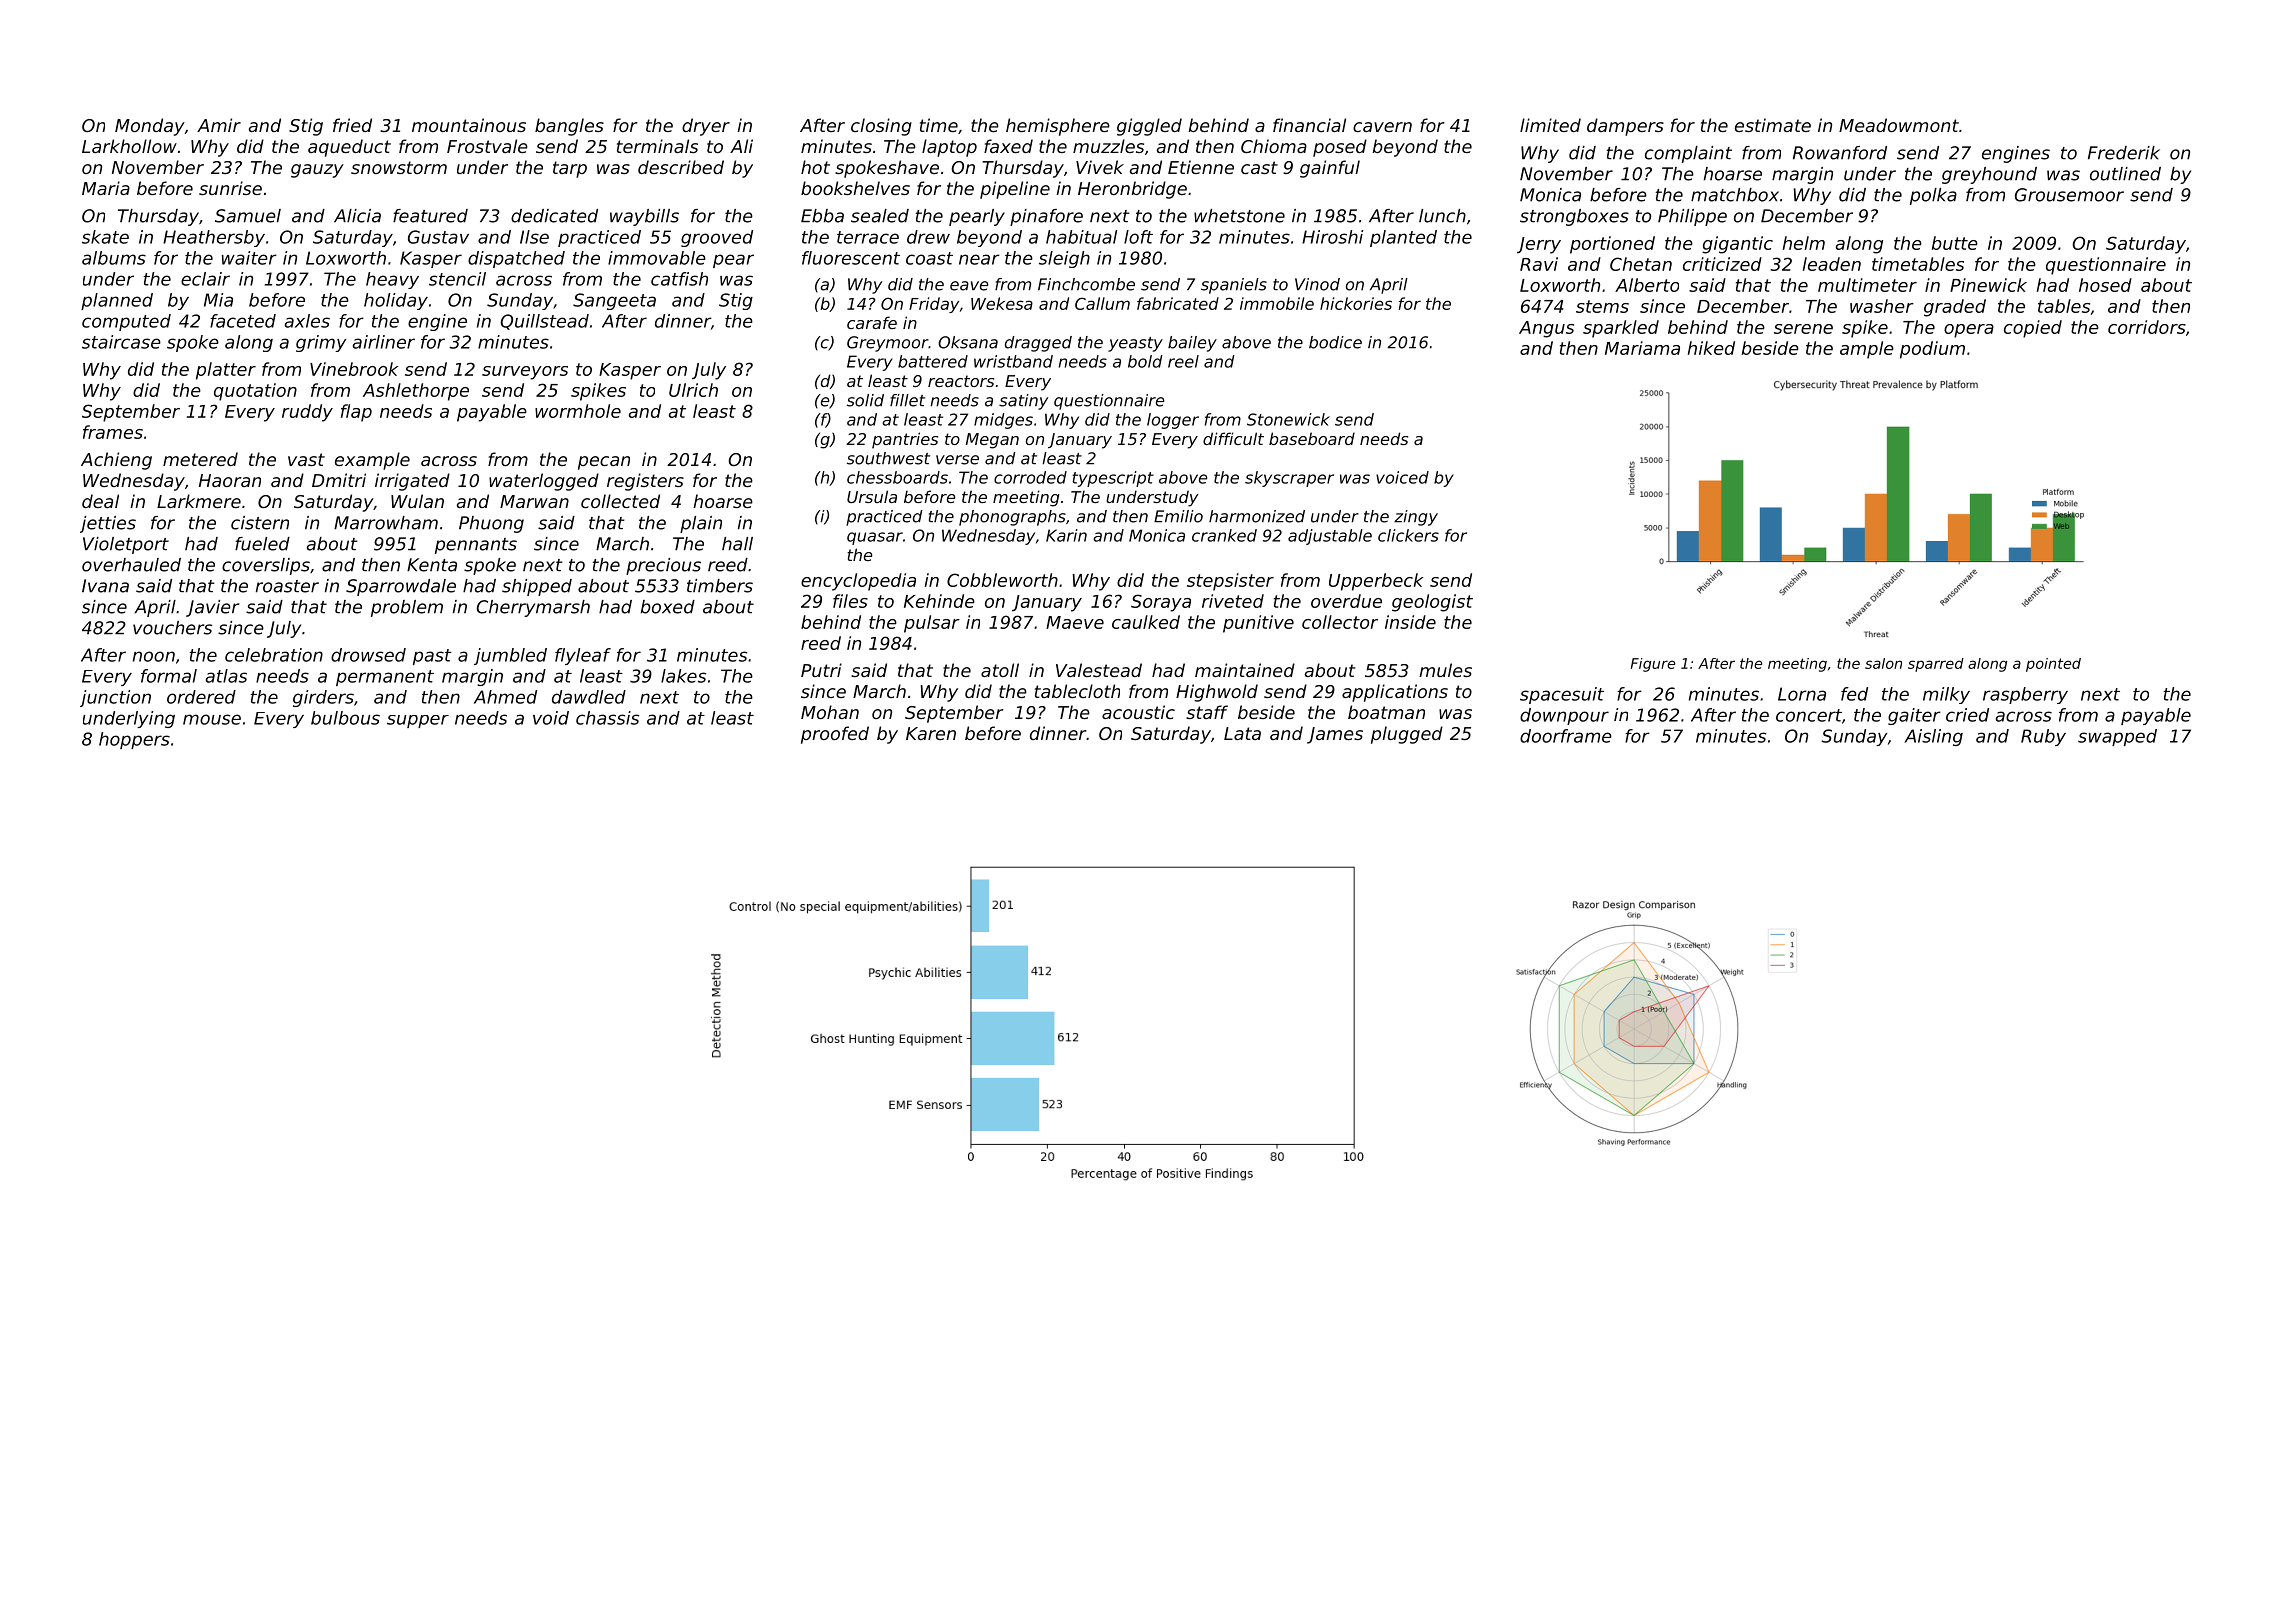 The image size is (2273, 1607). Describe the element at coordinates (835, 735) in the screenshot. I see `proofed` at that location.
